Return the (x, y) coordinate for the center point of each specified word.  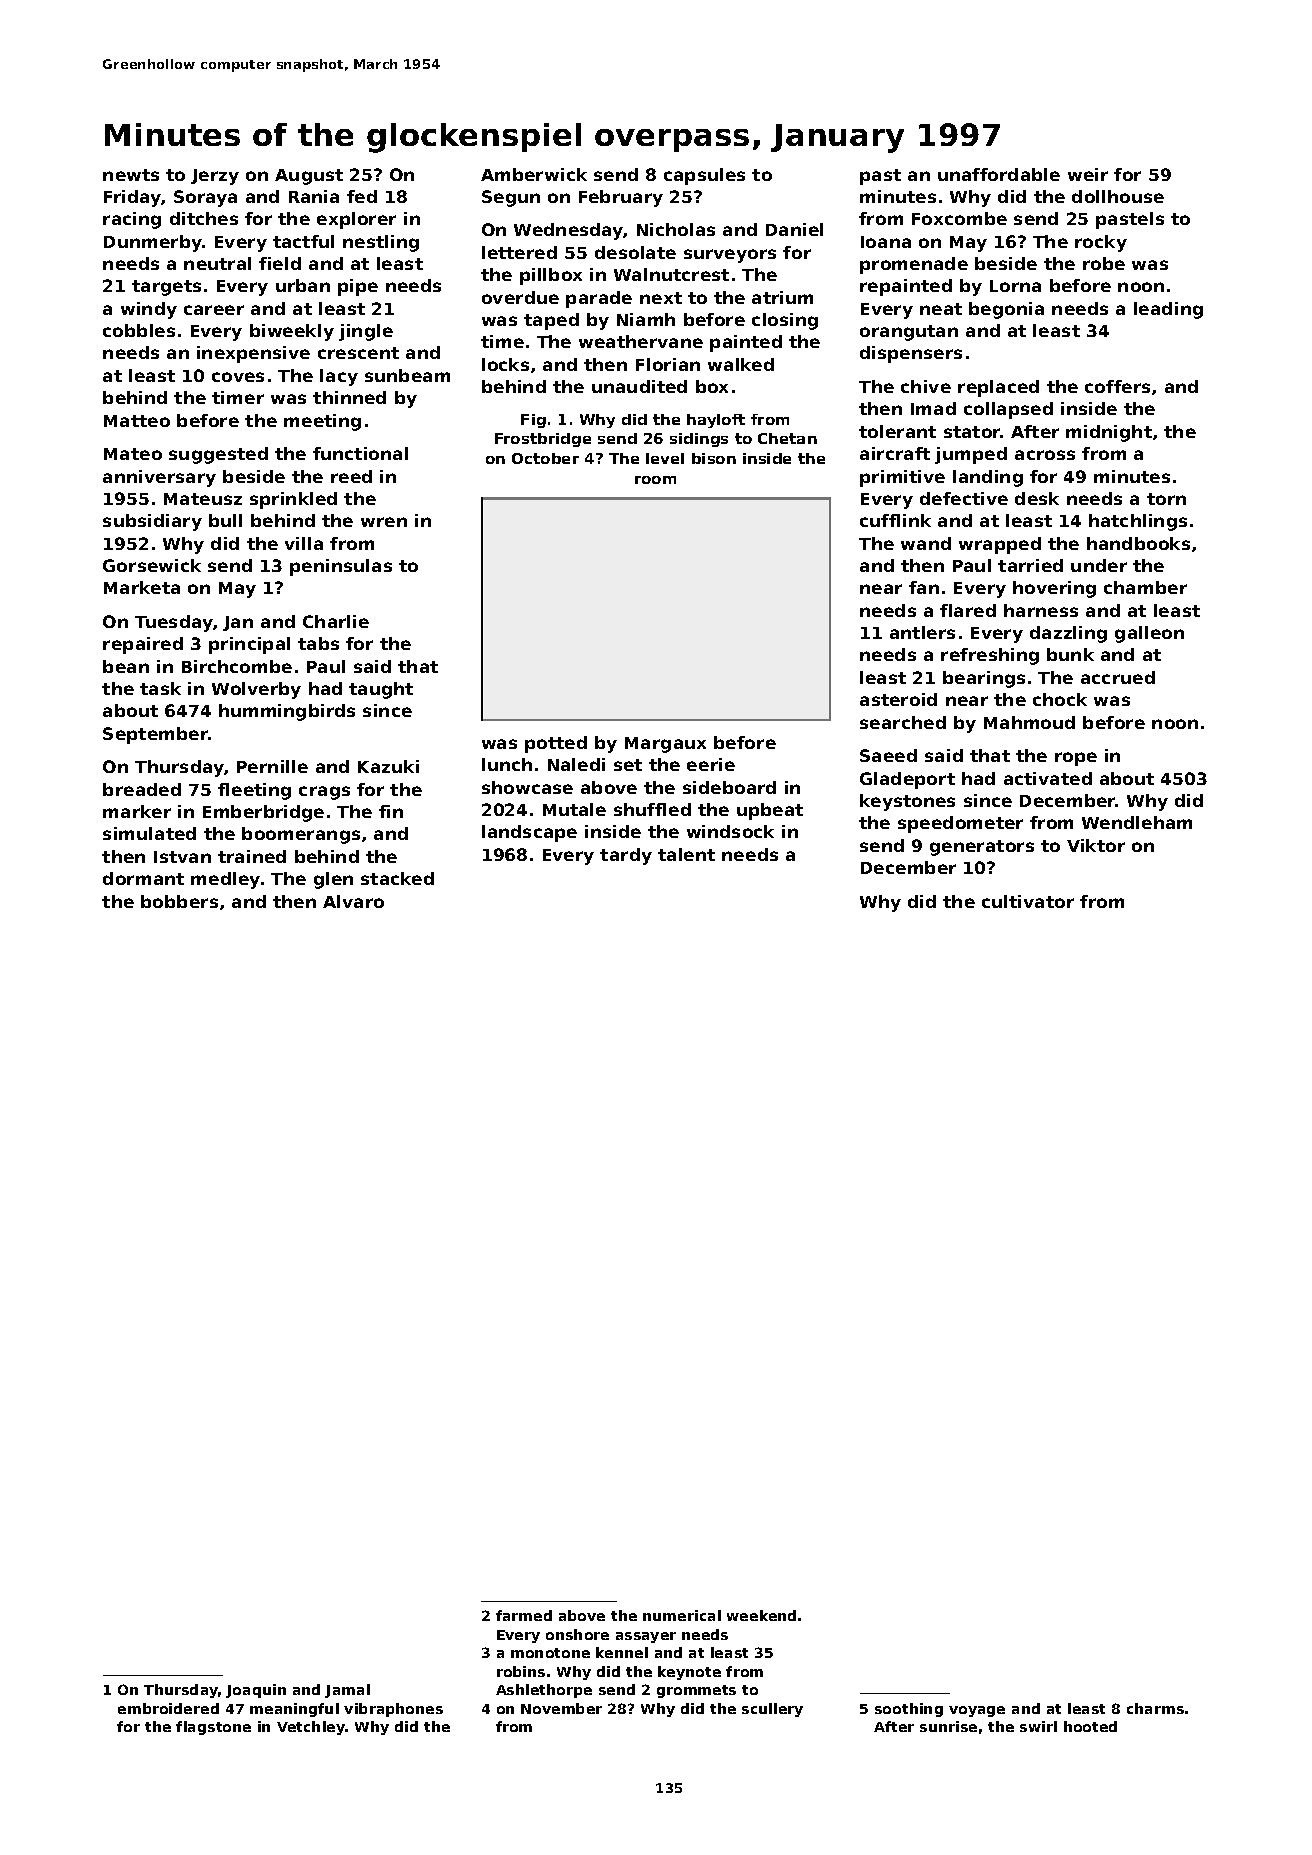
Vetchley (311, 1728)
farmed (524, 1615)
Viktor (1096, 845)
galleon (1149, 634)
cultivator (1028, 901)
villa (304, 543)
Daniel (794, 229)
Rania (314, 196)
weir (1088, 174)
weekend (761, 1615)
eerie (711, 764)
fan (924, 587)
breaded (142, 789)
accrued (1118, 677)
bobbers (179, 901)
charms (1155, 1708)
